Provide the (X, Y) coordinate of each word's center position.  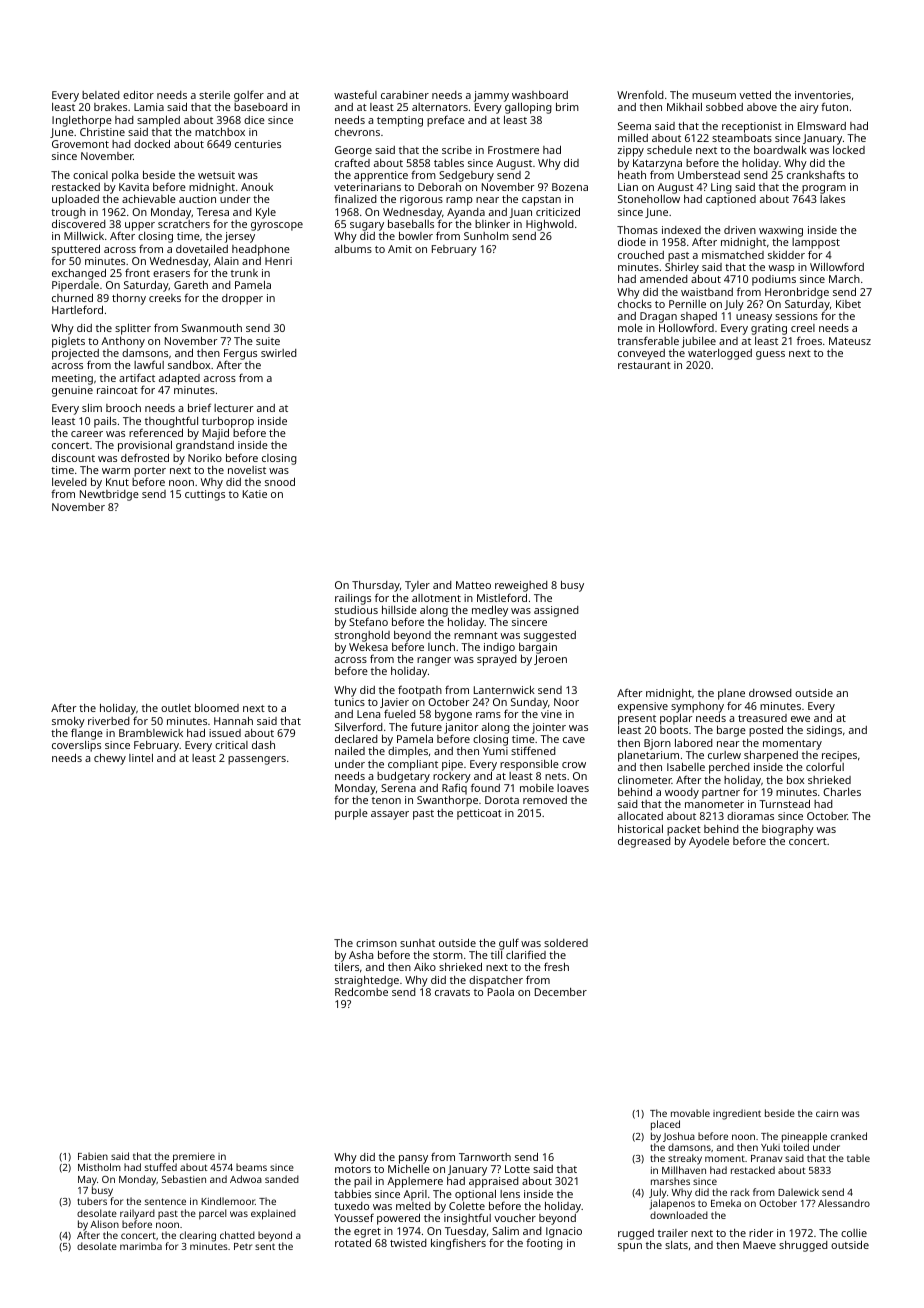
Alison (104, 1224)
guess (770, 355)
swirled (279, 353)
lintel (141, 758)
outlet (176, 708)
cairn (827, 1113)
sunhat (417, 943)
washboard (540, 95)
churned (72, 297)
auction (197, 199)
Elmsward (822, 126)
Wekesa (368, 647)
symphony (697, 708)
